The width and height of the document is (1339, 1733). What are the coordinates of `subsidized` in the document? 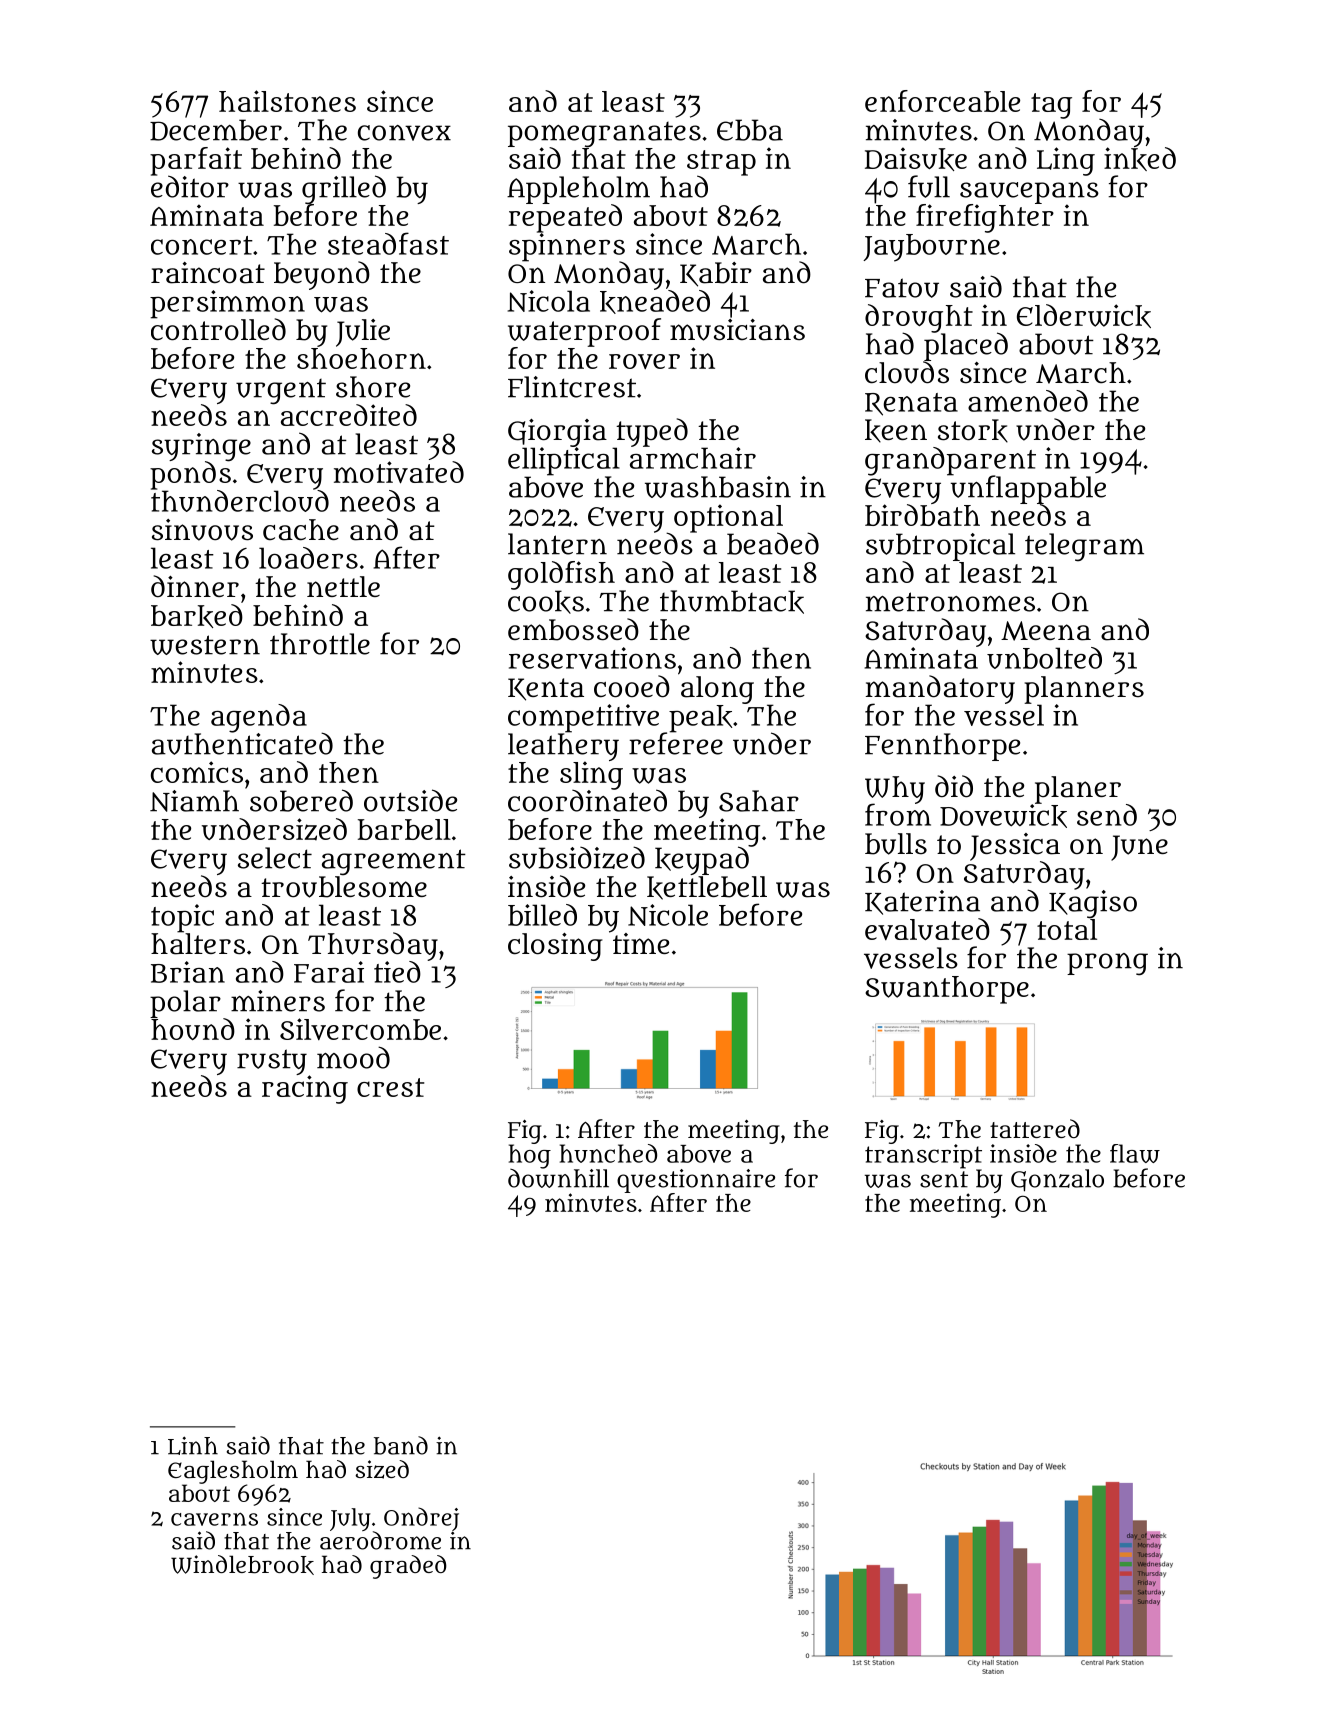 It's located at (577, 857).
